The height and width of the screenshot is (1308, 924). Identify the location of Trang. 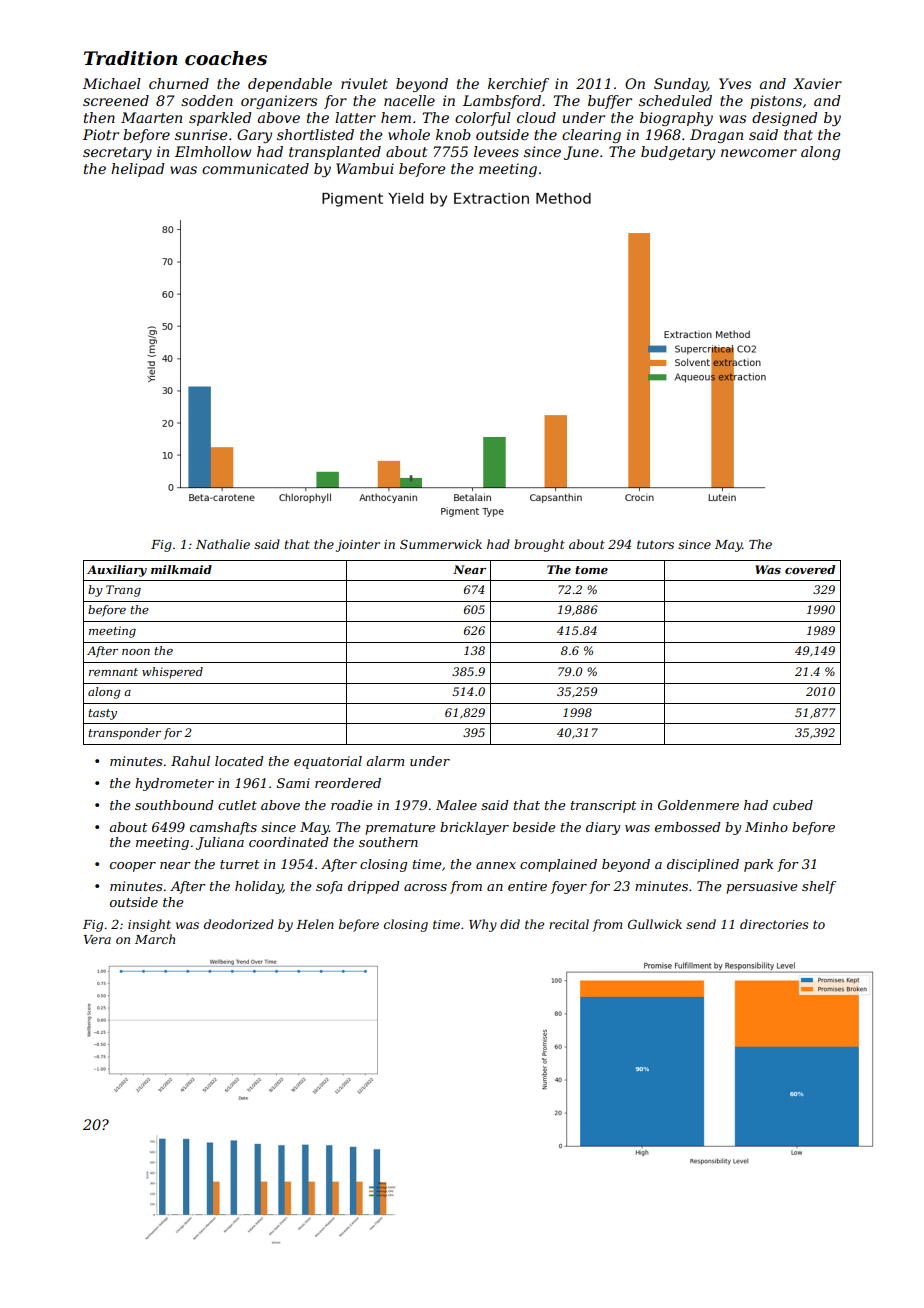
(123, 591).
